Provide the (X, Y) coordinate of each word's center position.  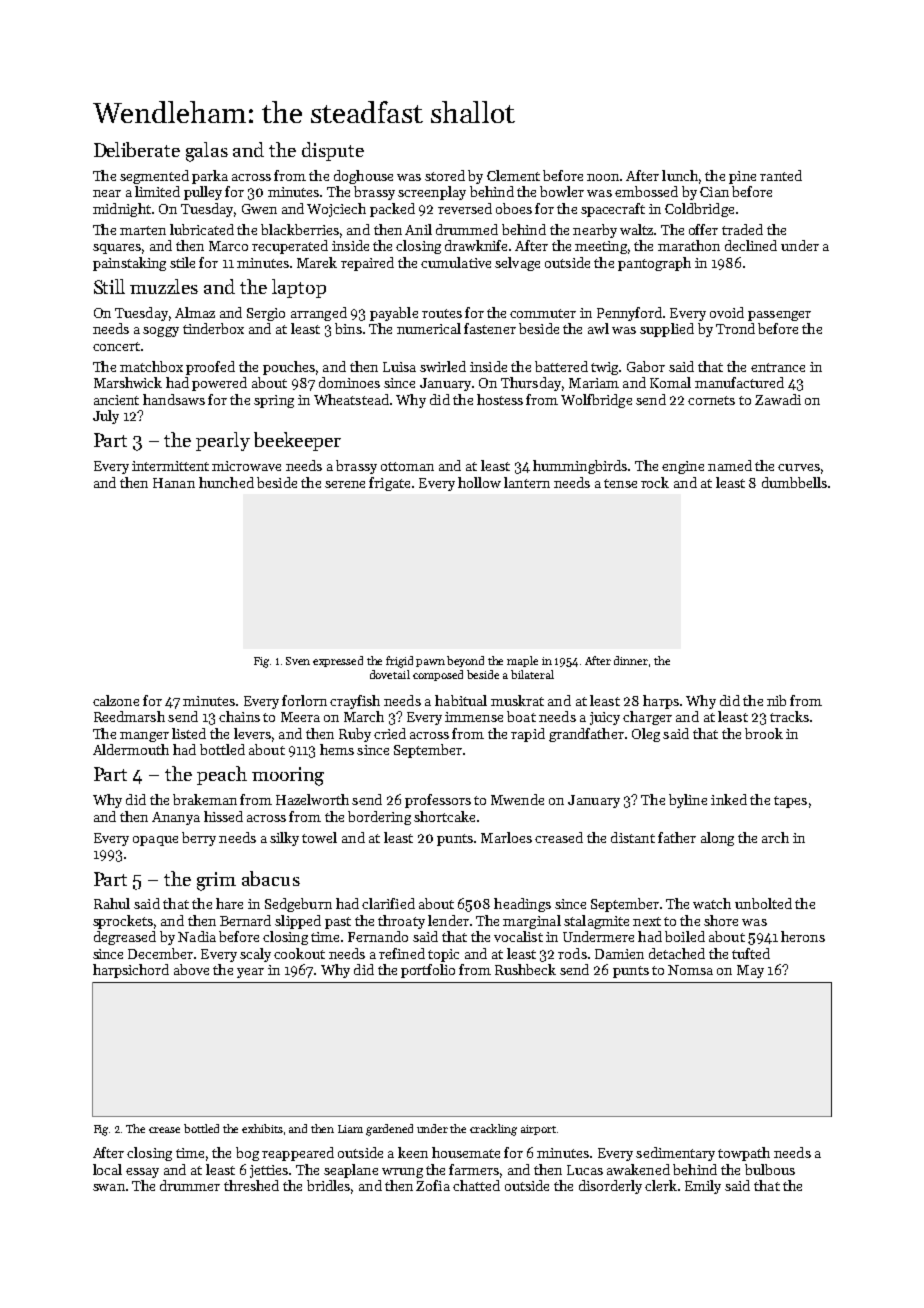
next (647, 921)
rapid (528, 735)
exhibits (262, 1128)
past (338, 923)
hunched (226, 482)
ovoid (727, 312)
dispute (333, 151)
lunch (680, 175)
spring (274, 401)
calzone (116, 700)
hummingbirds (580, 467)
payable (394, 314)
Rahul (112, 903)
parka (210, 177)
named (730, 465)
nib (776, 700)
